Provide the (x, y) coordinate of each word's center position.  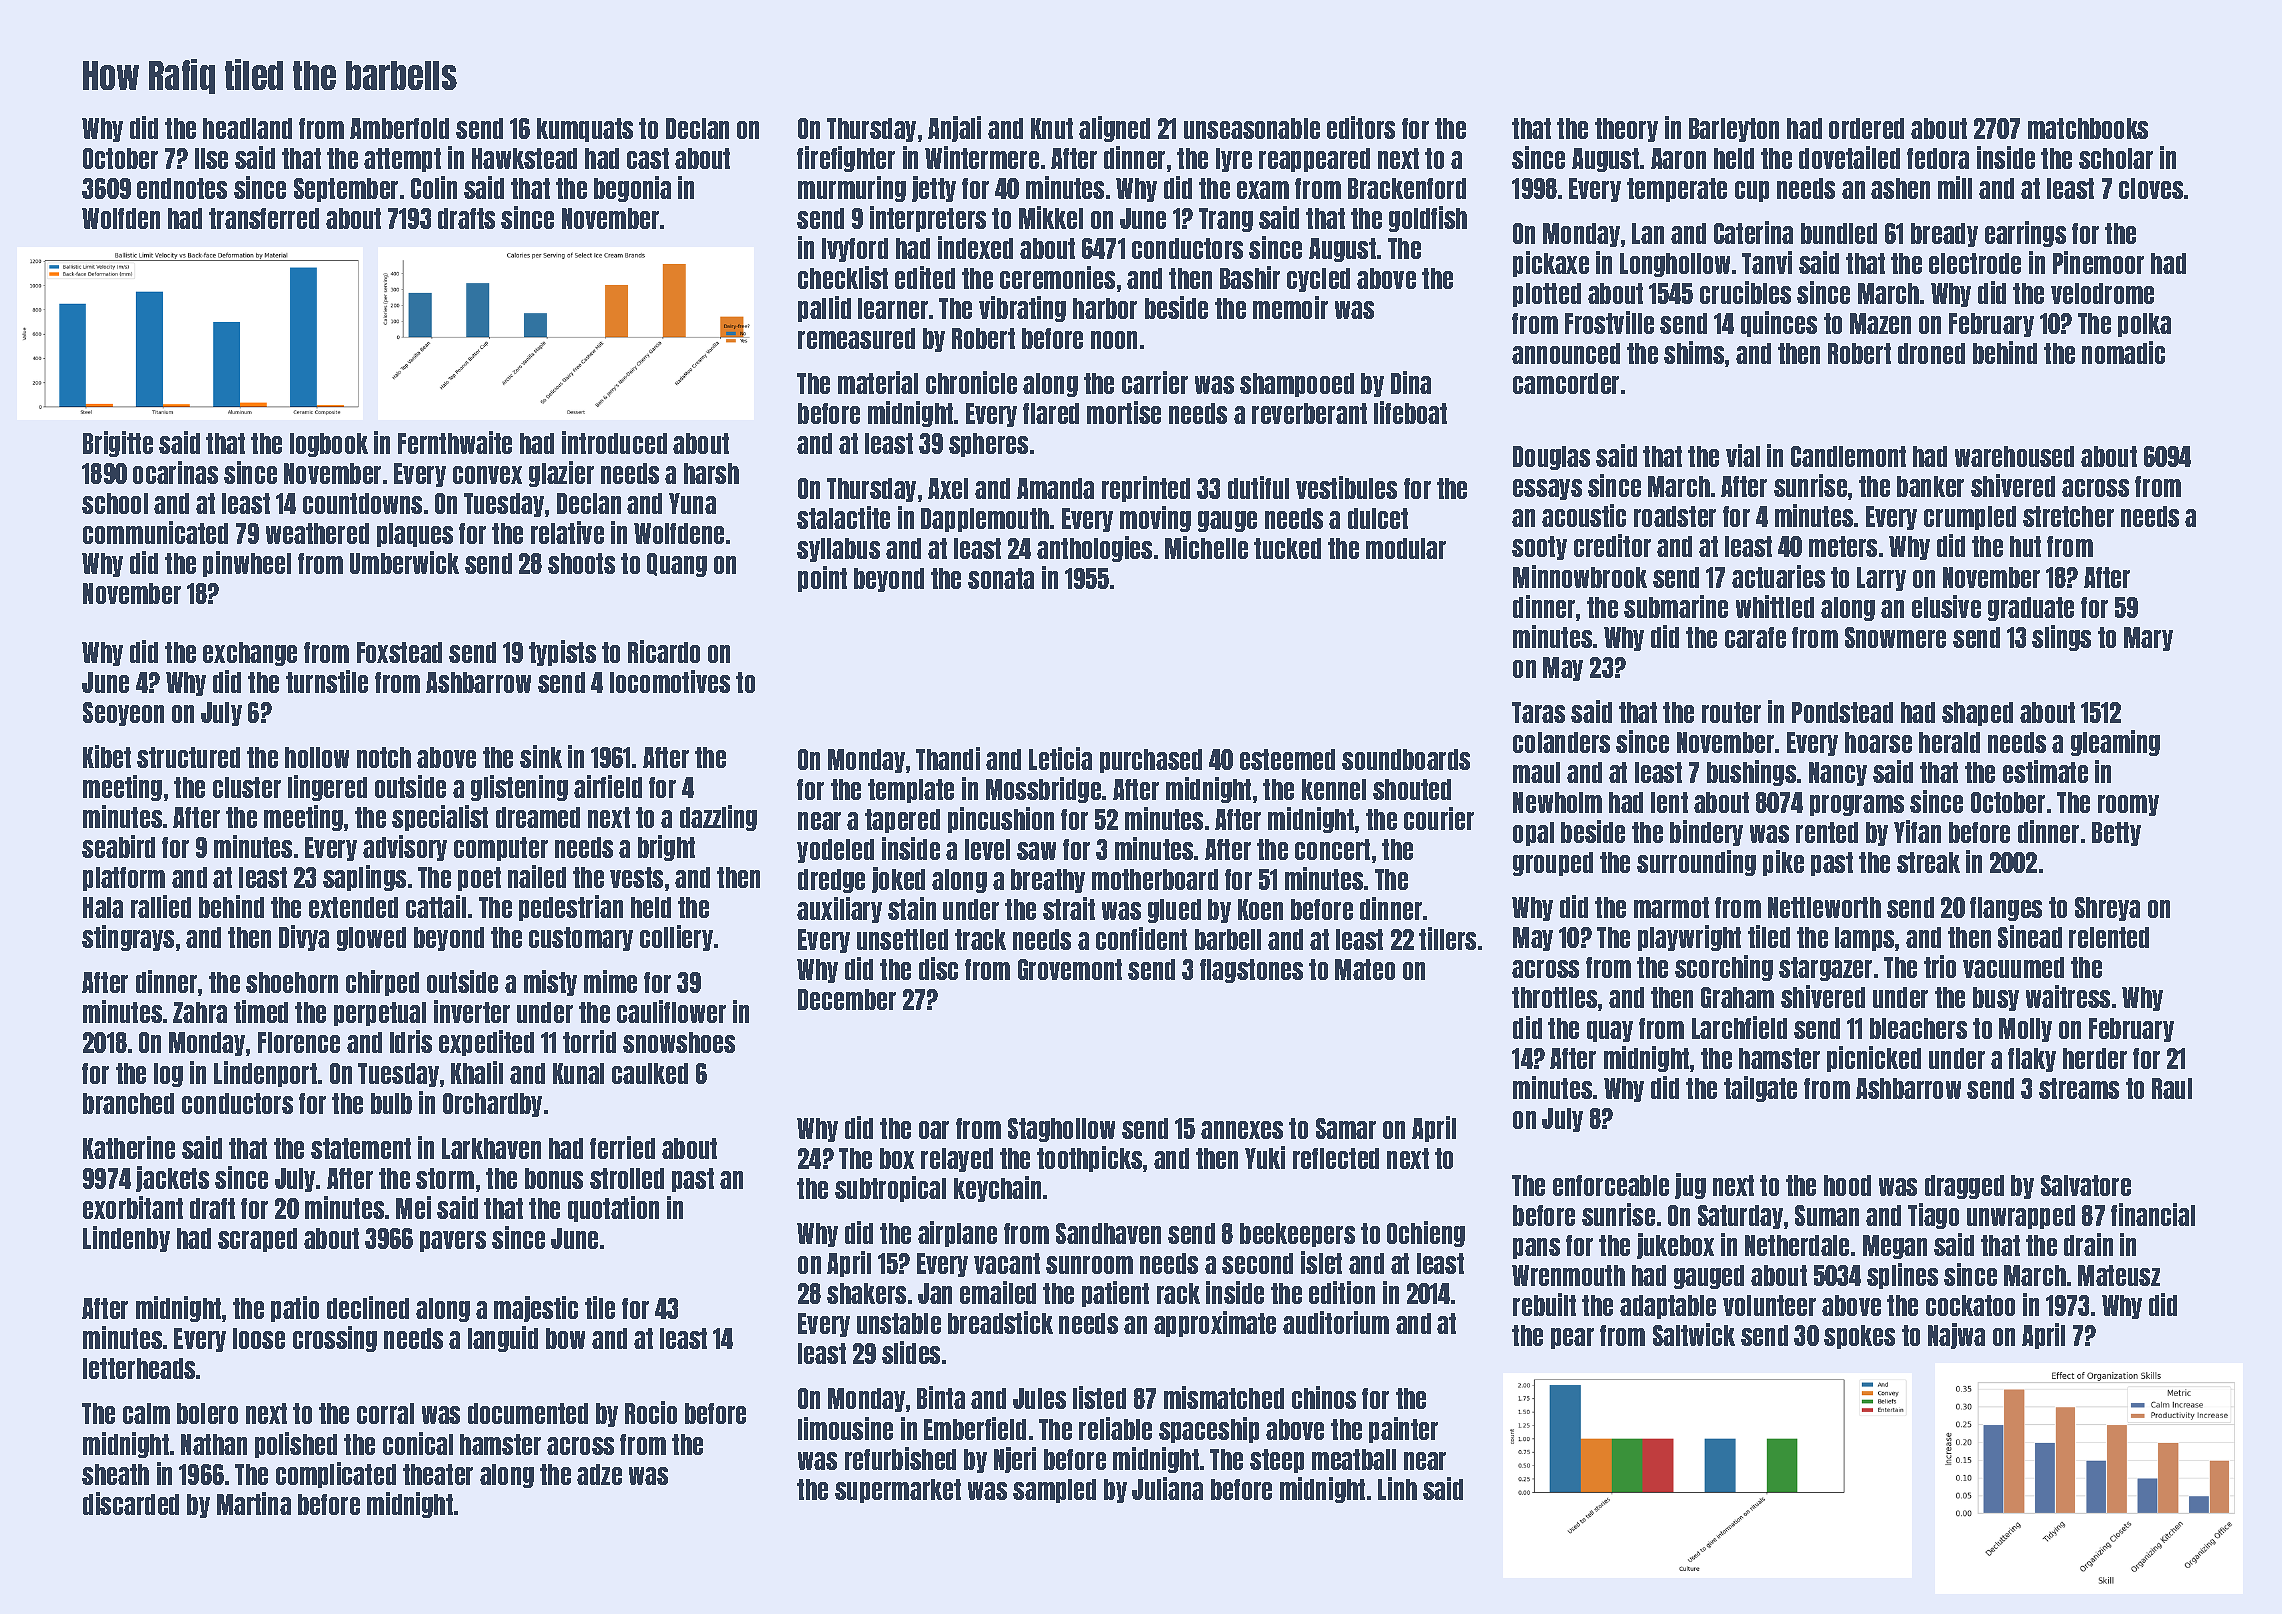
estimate (2045, 771)
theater (438, 1474)
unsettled (902, 939)
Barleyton (1734, 130)
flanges (2006, 909)
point (822, 579)
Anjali (954, 129)
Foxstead (399, 652)
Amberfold (399, 128)
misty (550, 983)
